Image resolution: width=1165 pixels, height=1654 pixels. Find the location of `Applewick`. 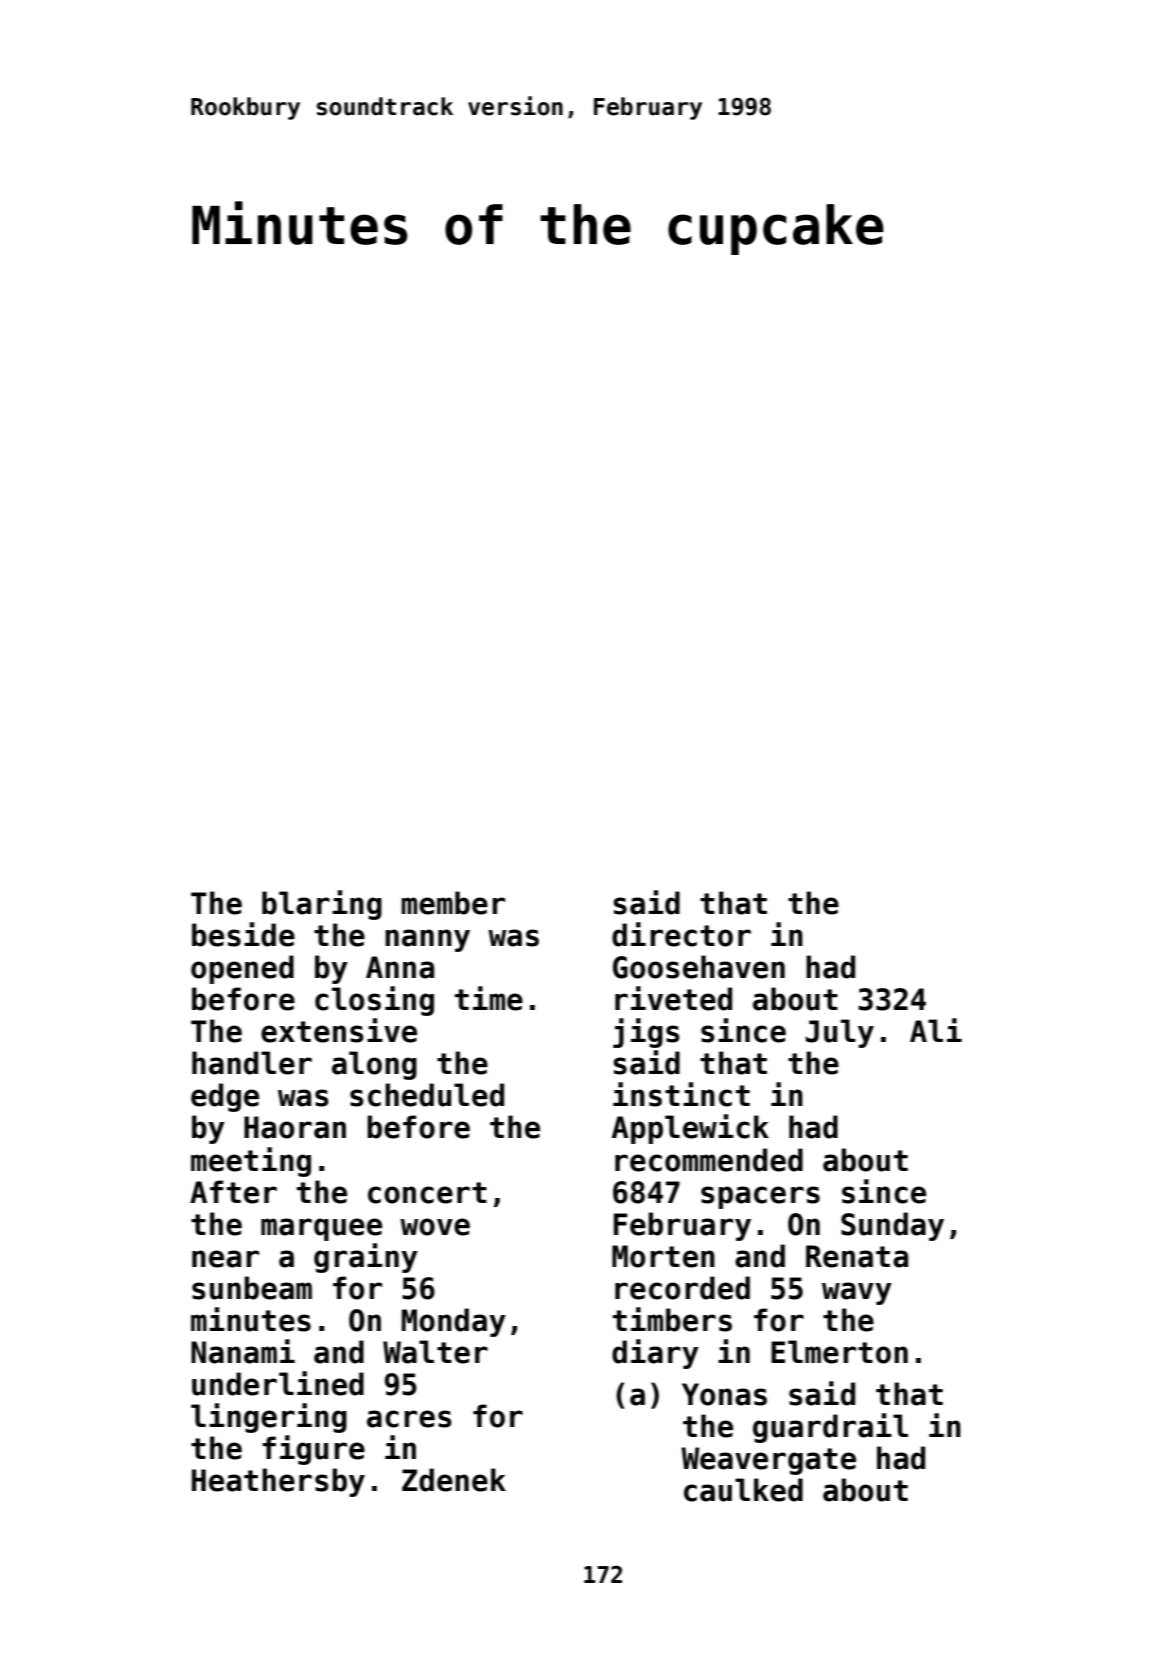

Applewick is located at coordinates (690, 1129).
